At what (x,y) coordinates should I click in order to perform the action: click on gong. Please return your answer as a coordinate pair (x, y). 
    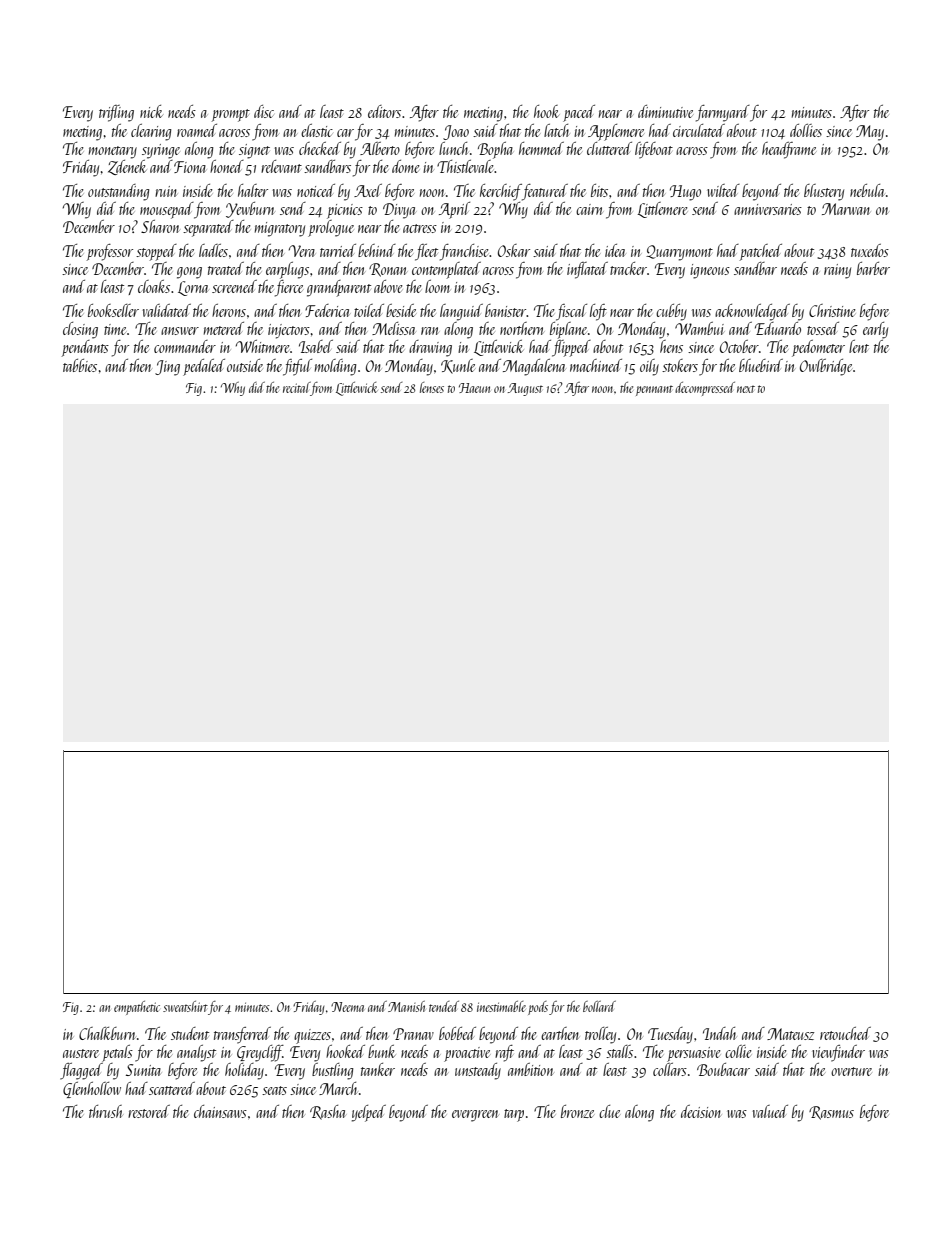
    Looking at the image, I should click on (189, 273).
